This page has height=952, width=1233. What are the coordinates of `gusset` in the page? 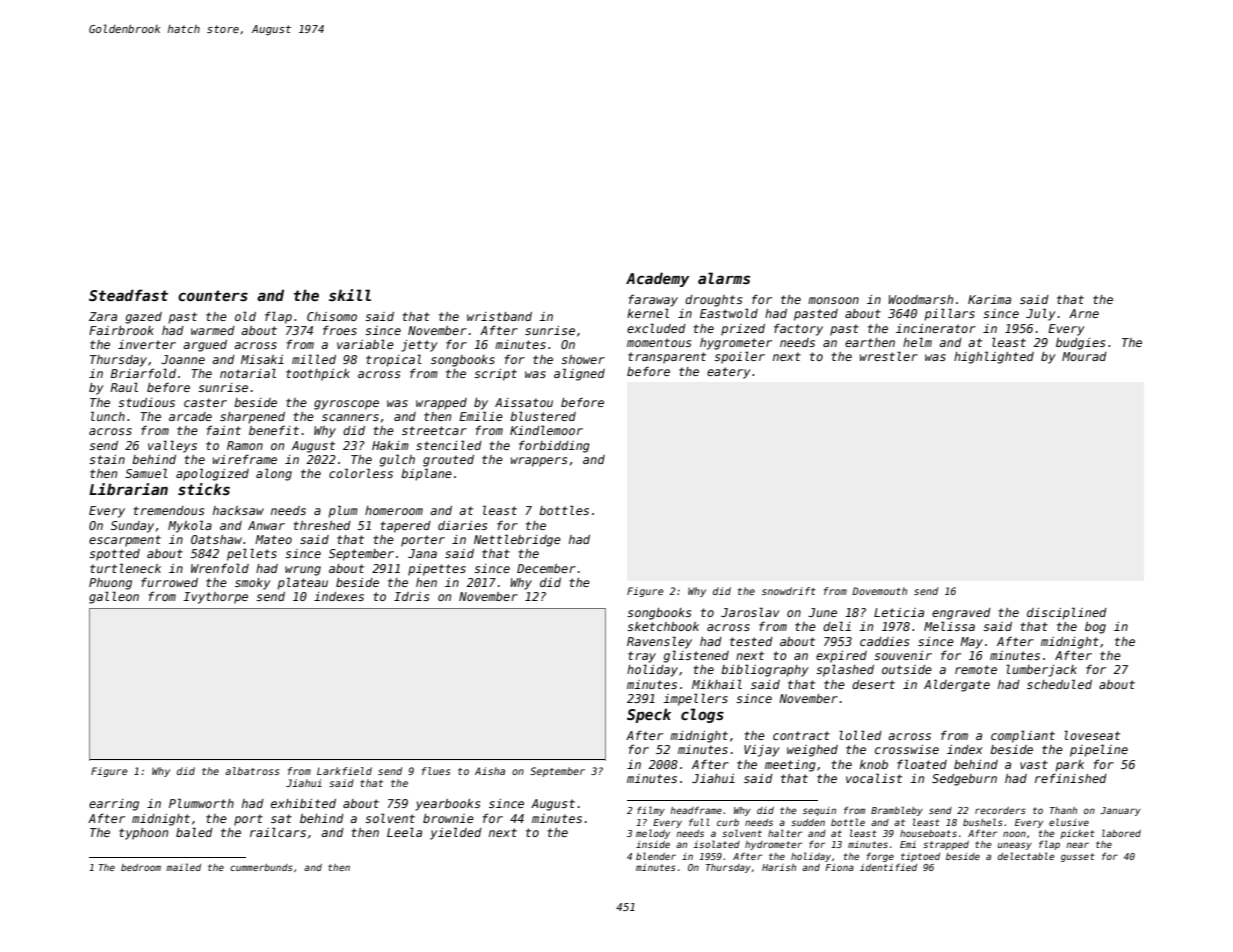 It's located at (1078, 857).
